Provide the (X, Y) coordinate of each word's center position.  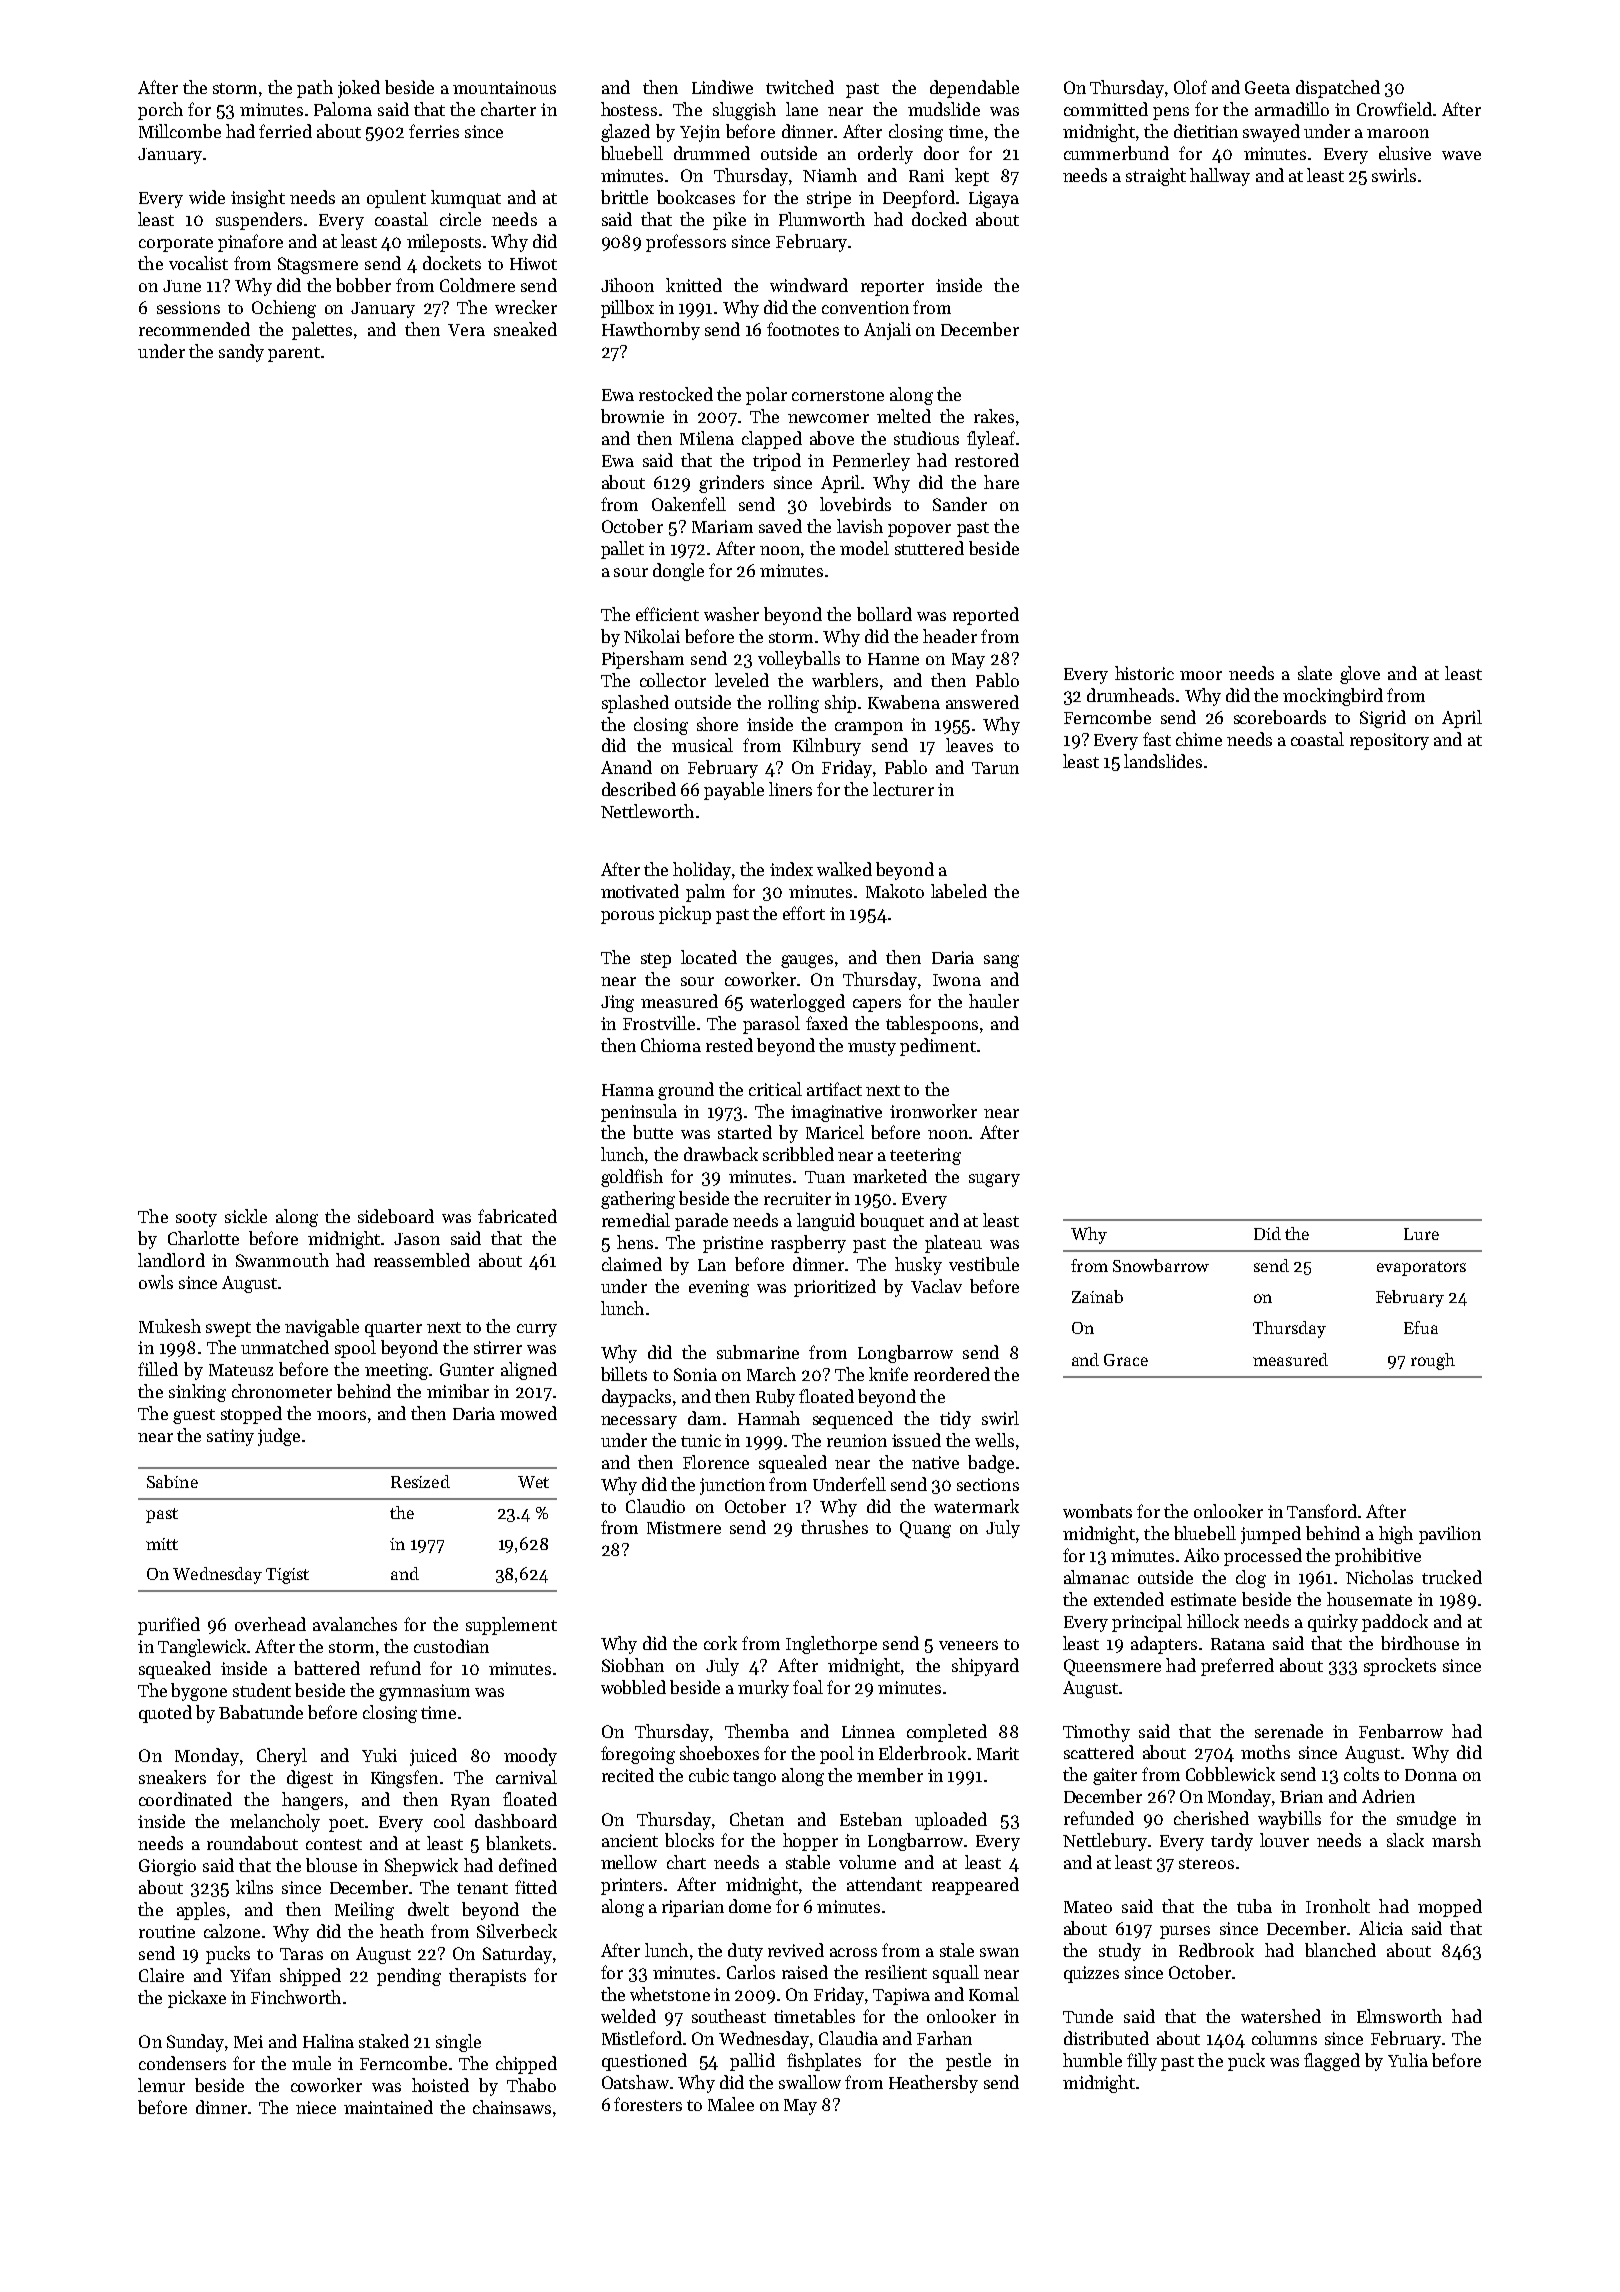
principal (1147, 1623)
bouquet (892, 1222)
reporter (892, 288)
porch (160, 111)
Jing (617, 1003)
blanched (1340, 1950)
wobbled (633, 1687)
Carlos (751, 1972)
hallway (1220, 177)
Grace (1126, 1360)
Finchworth (296, 1997)
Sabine (172, 1481)
